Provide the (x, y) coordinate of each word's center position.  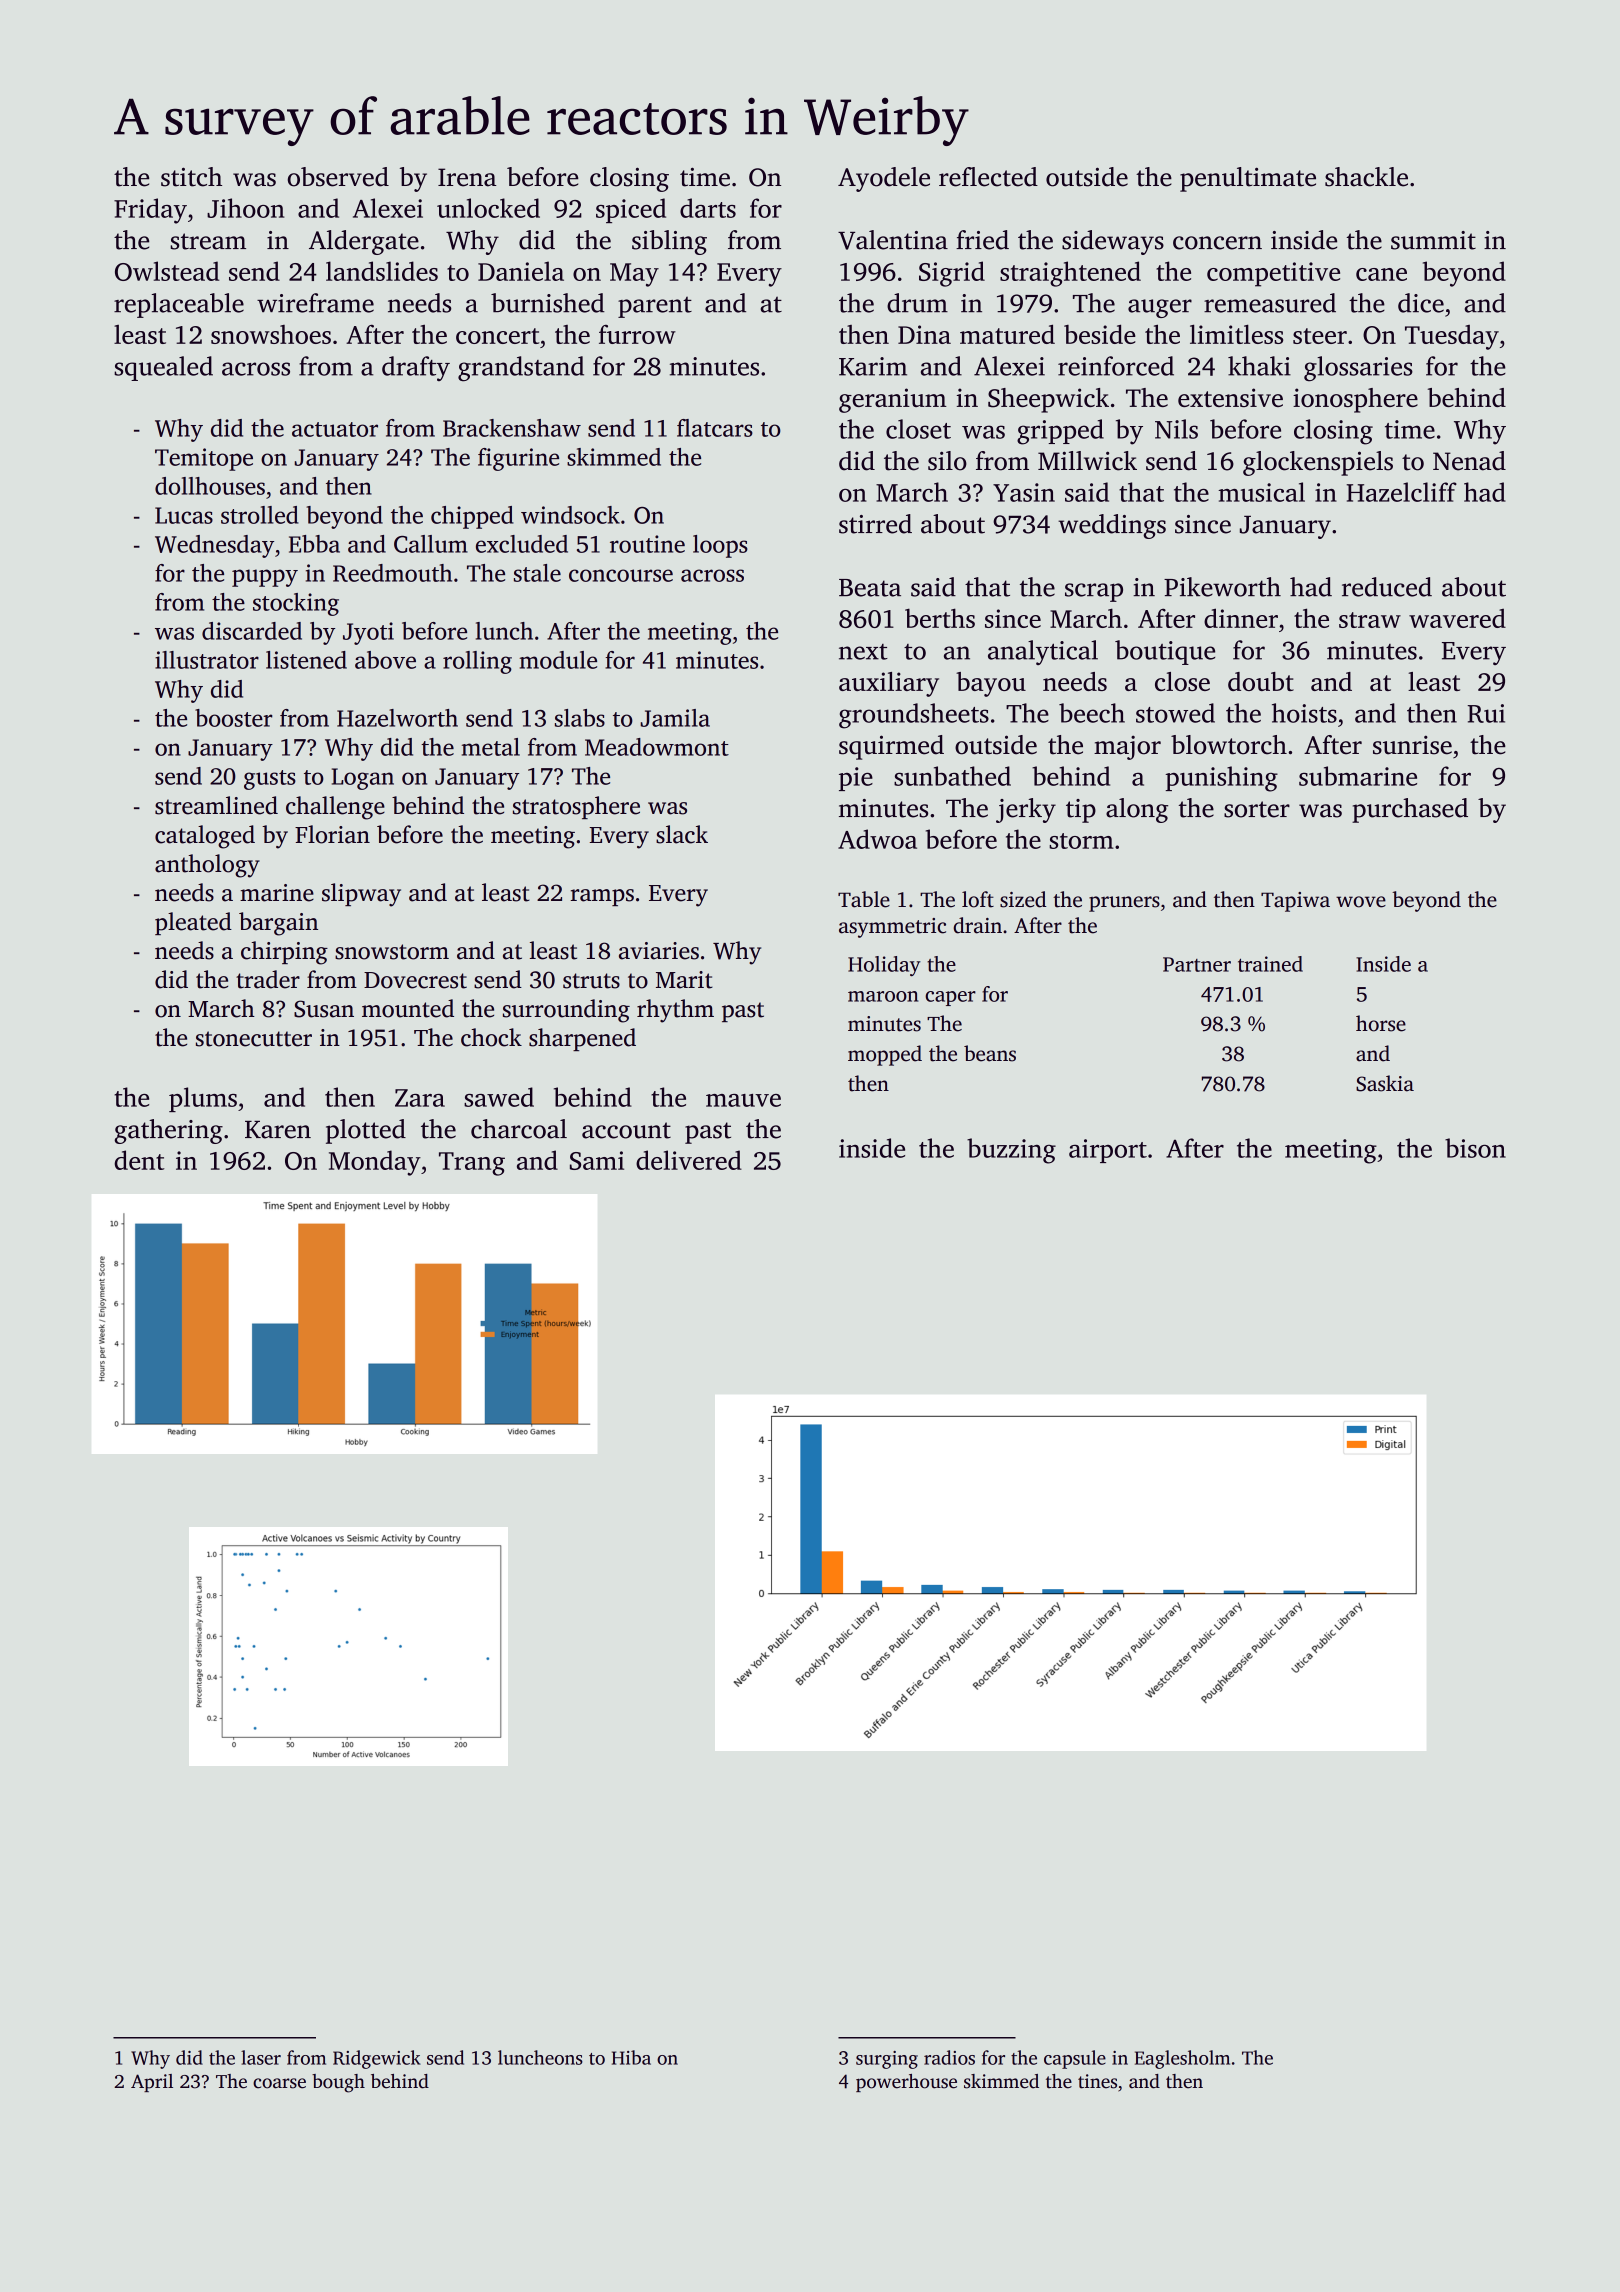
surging (887, 2060)
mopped (885, 1055)
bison (1475, 1148)
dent (139, 1160)
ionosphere (1355, 400)
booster (233, 718)
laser (261, 2057)
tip (1081, 811)
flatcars (715, 428)
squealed (163, 368)
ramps (602, 897)
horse (1381, 1023)
